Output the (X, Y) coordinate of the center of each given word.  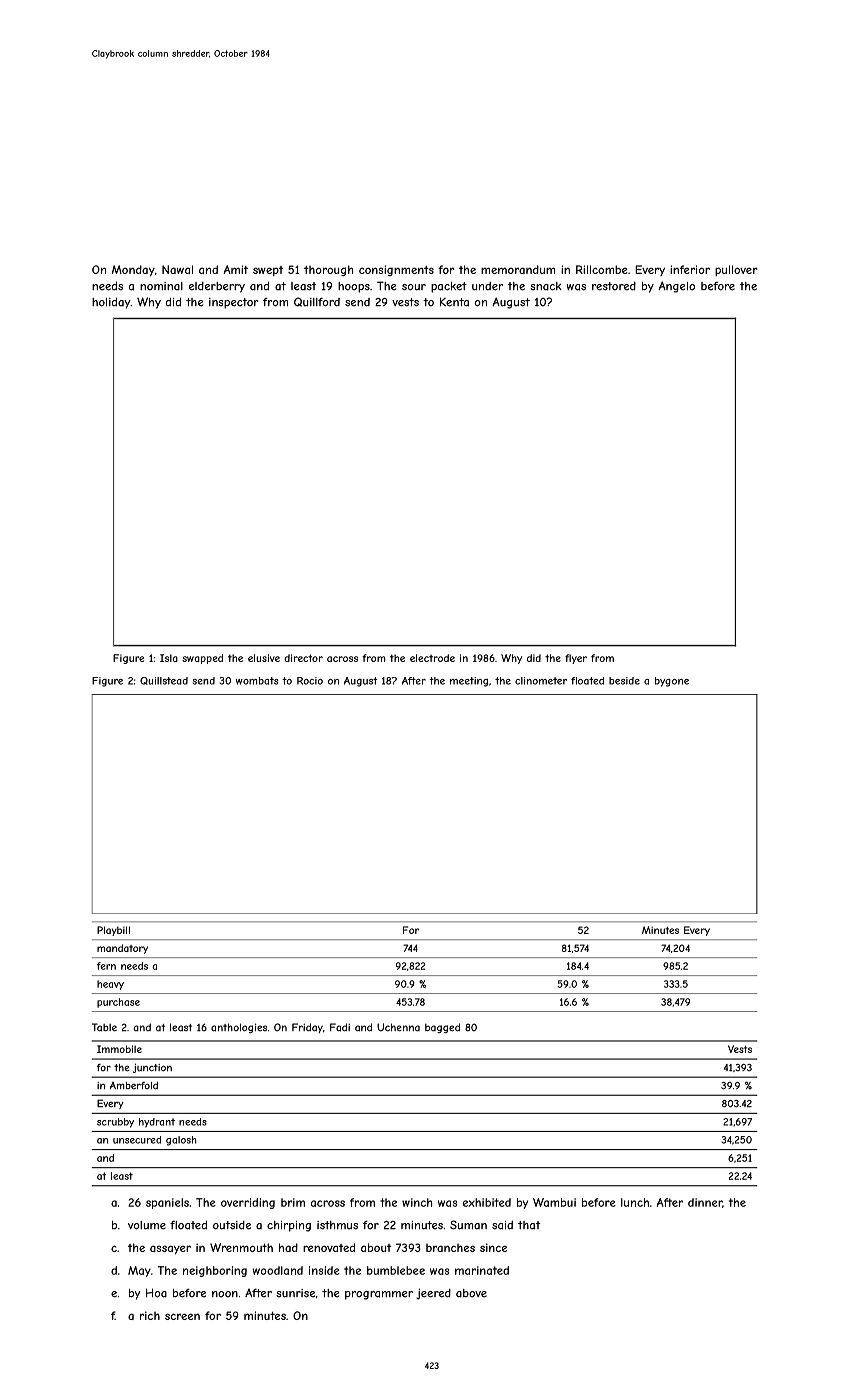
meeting (469, 682)
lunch (635, 1202)
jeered (433, 1294)
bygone (672, 682)
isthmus (337, 1225)
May (139, 1271)
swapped (202, 659)
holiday (111, 303)
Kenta (454, 302)
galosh (181, 1141)
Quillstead (164, 681)
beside (624, 681)
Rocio (310, 681)
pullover (736, 270)
